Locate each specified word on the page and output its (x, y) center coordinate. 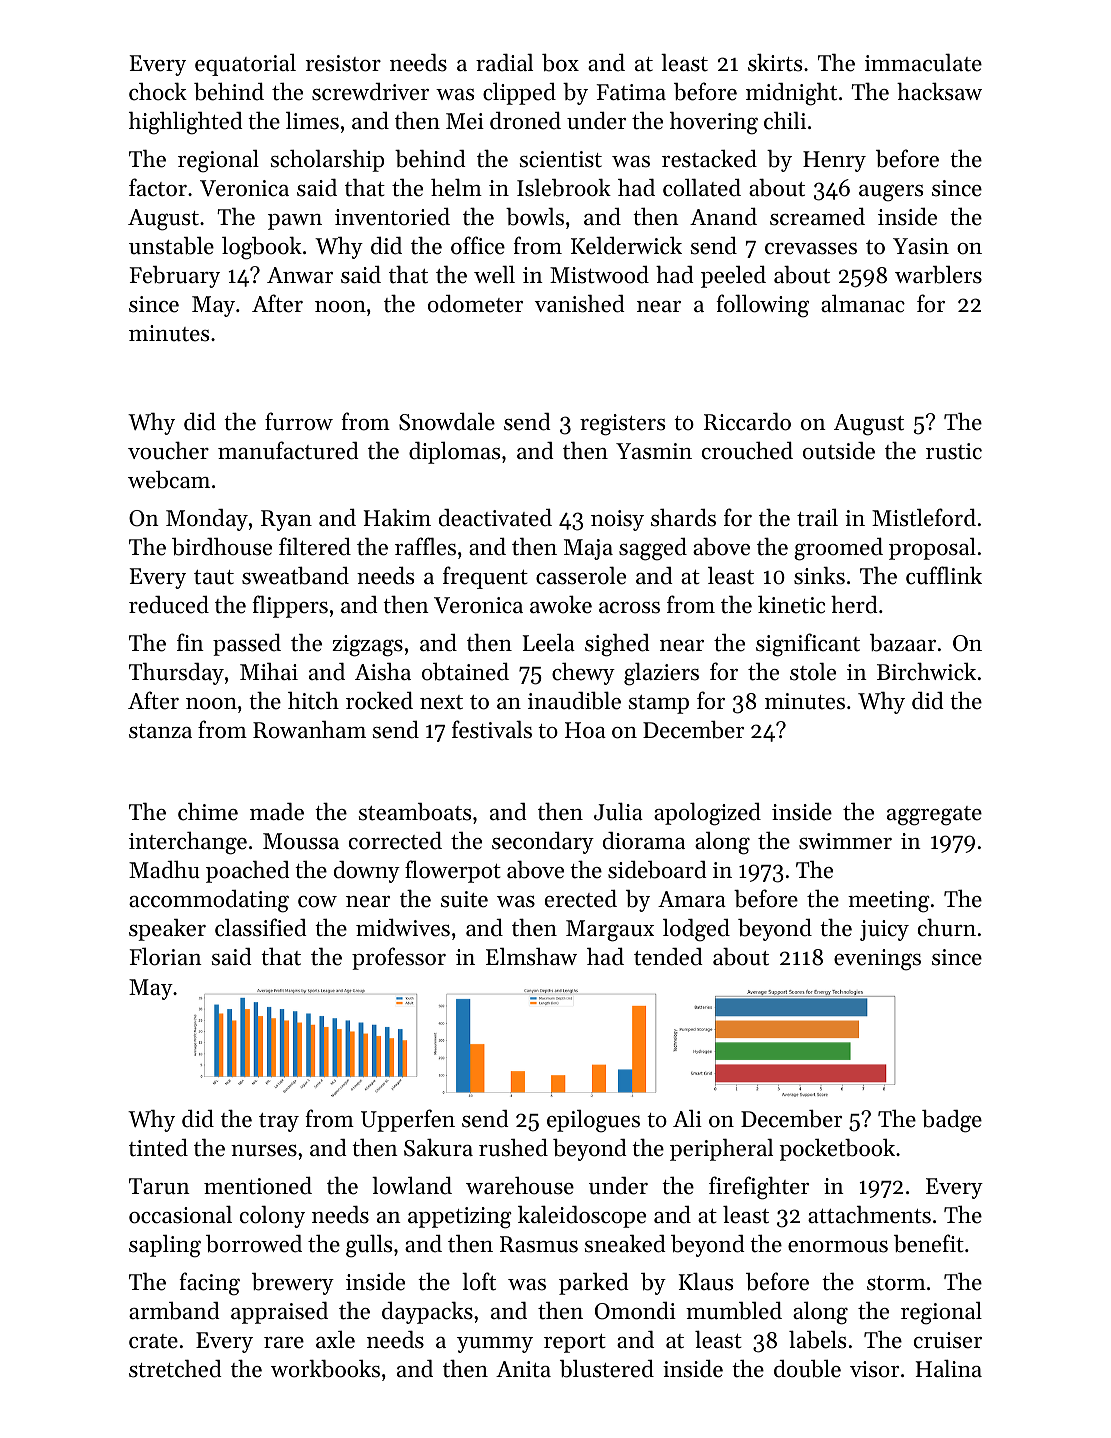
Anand (723, 216)
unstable (171, 246)
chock (158, 91)
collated (702, 187)
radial (504, 62)
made (277, 812)
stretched (175, 1368)
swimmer (845, 841)
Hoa (585, 730)
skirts (775, 62)
